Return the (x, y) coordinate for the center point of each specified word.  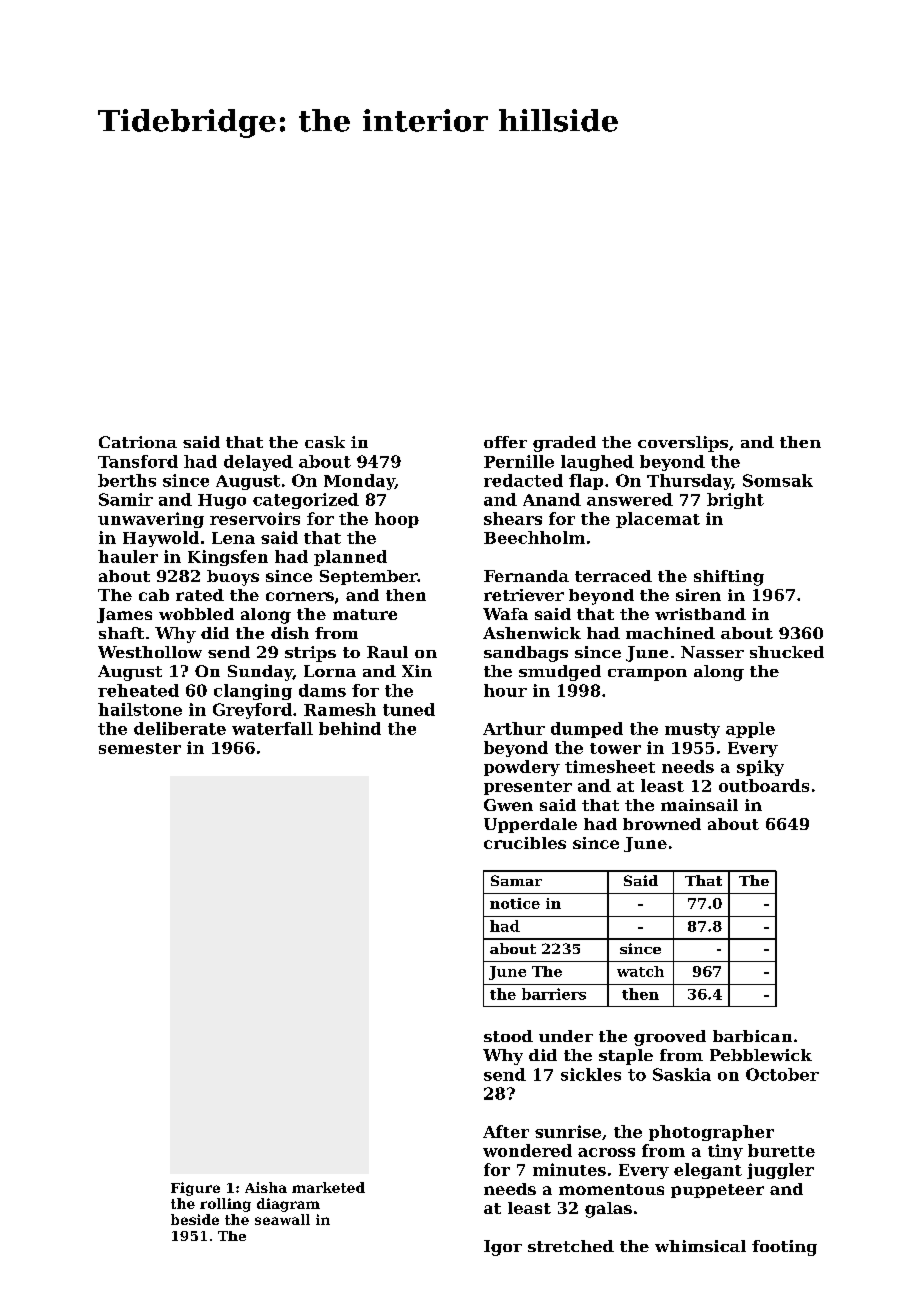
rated (200, 595)
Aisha (266, 1187)
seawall (282, 1219)
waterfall (272, 728)
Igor (503, 1248)
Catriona (138, 442)
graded (564, 444)
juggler (780, 1171)
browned (662, 824)
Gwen (508, 805)
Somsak (778, 480)
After (506, 1131)
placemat (658, 520)
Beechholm (534, 537)
